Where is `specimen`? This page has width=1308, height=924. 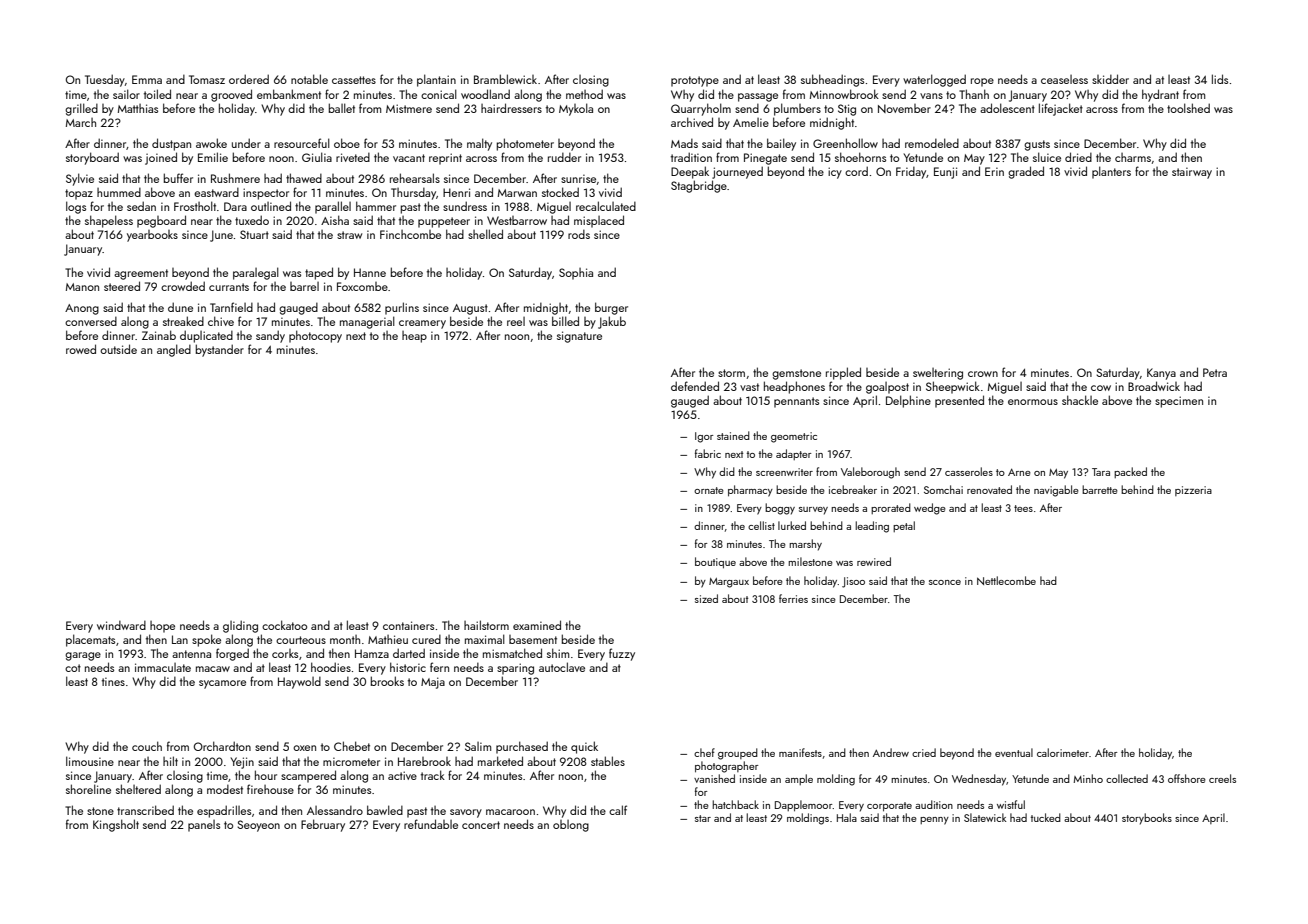 specimen is located at coordinates (1179, 402).
